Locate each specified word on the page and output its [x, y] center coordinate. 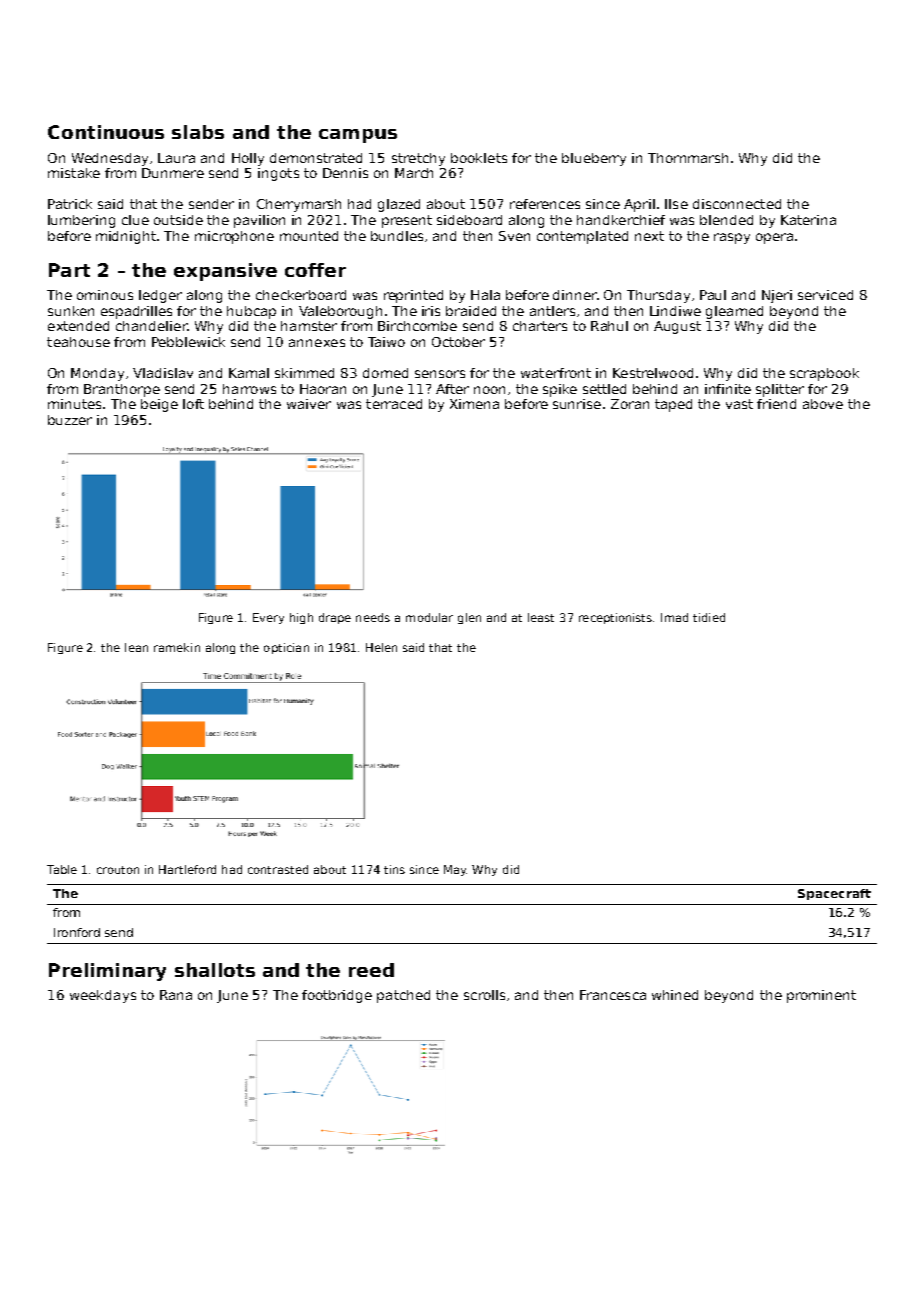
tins [394, 869]
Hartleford [187, 869]
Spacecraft [834, 894]
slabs [198, 132]
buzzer [70, 420]
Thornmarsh [688, 158]
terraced [394, 404]
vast [739, 404]
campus [358, 136]
